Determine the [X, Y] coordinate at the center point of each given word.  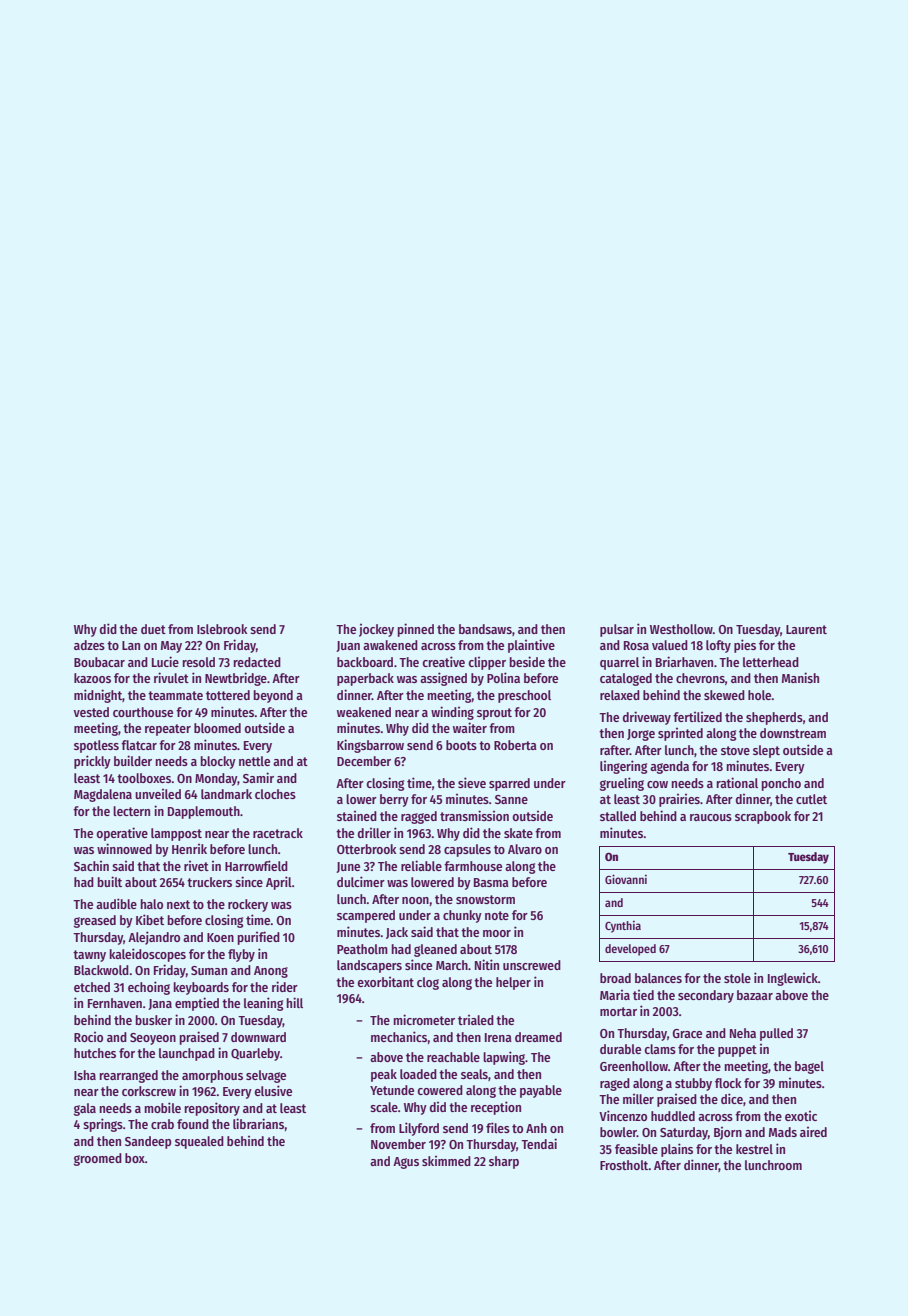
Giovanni [626, 879]
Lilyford [419, 1129]
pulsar [617, 630]
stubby [693, 1084]
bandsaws [485, 629]
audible [116, 903]
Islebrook [222, 629]
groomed [98, 1159]
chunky [462, 916]
